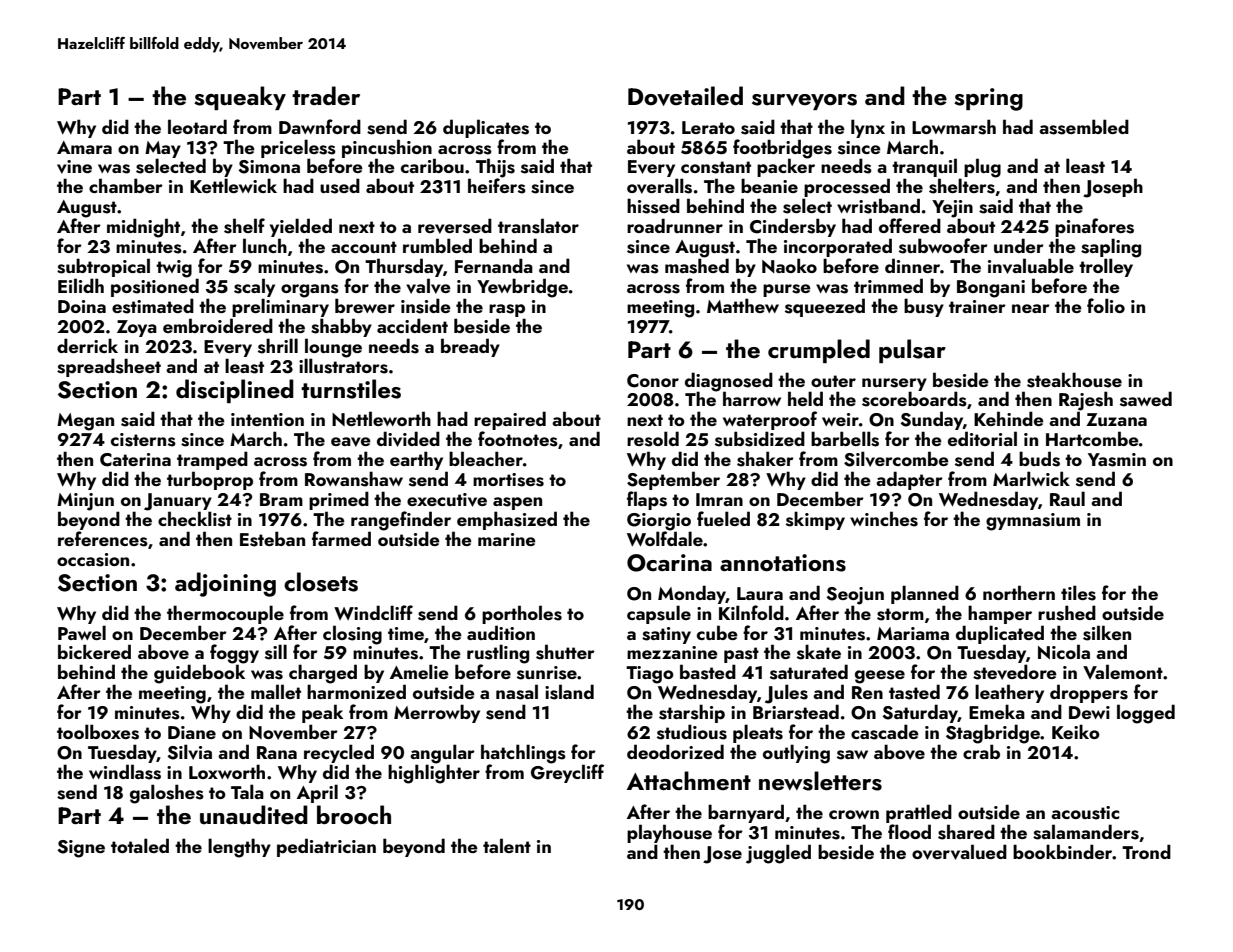 This page has height=952, width=1233. I want to click on Dovetailed, so click(685, 96).
